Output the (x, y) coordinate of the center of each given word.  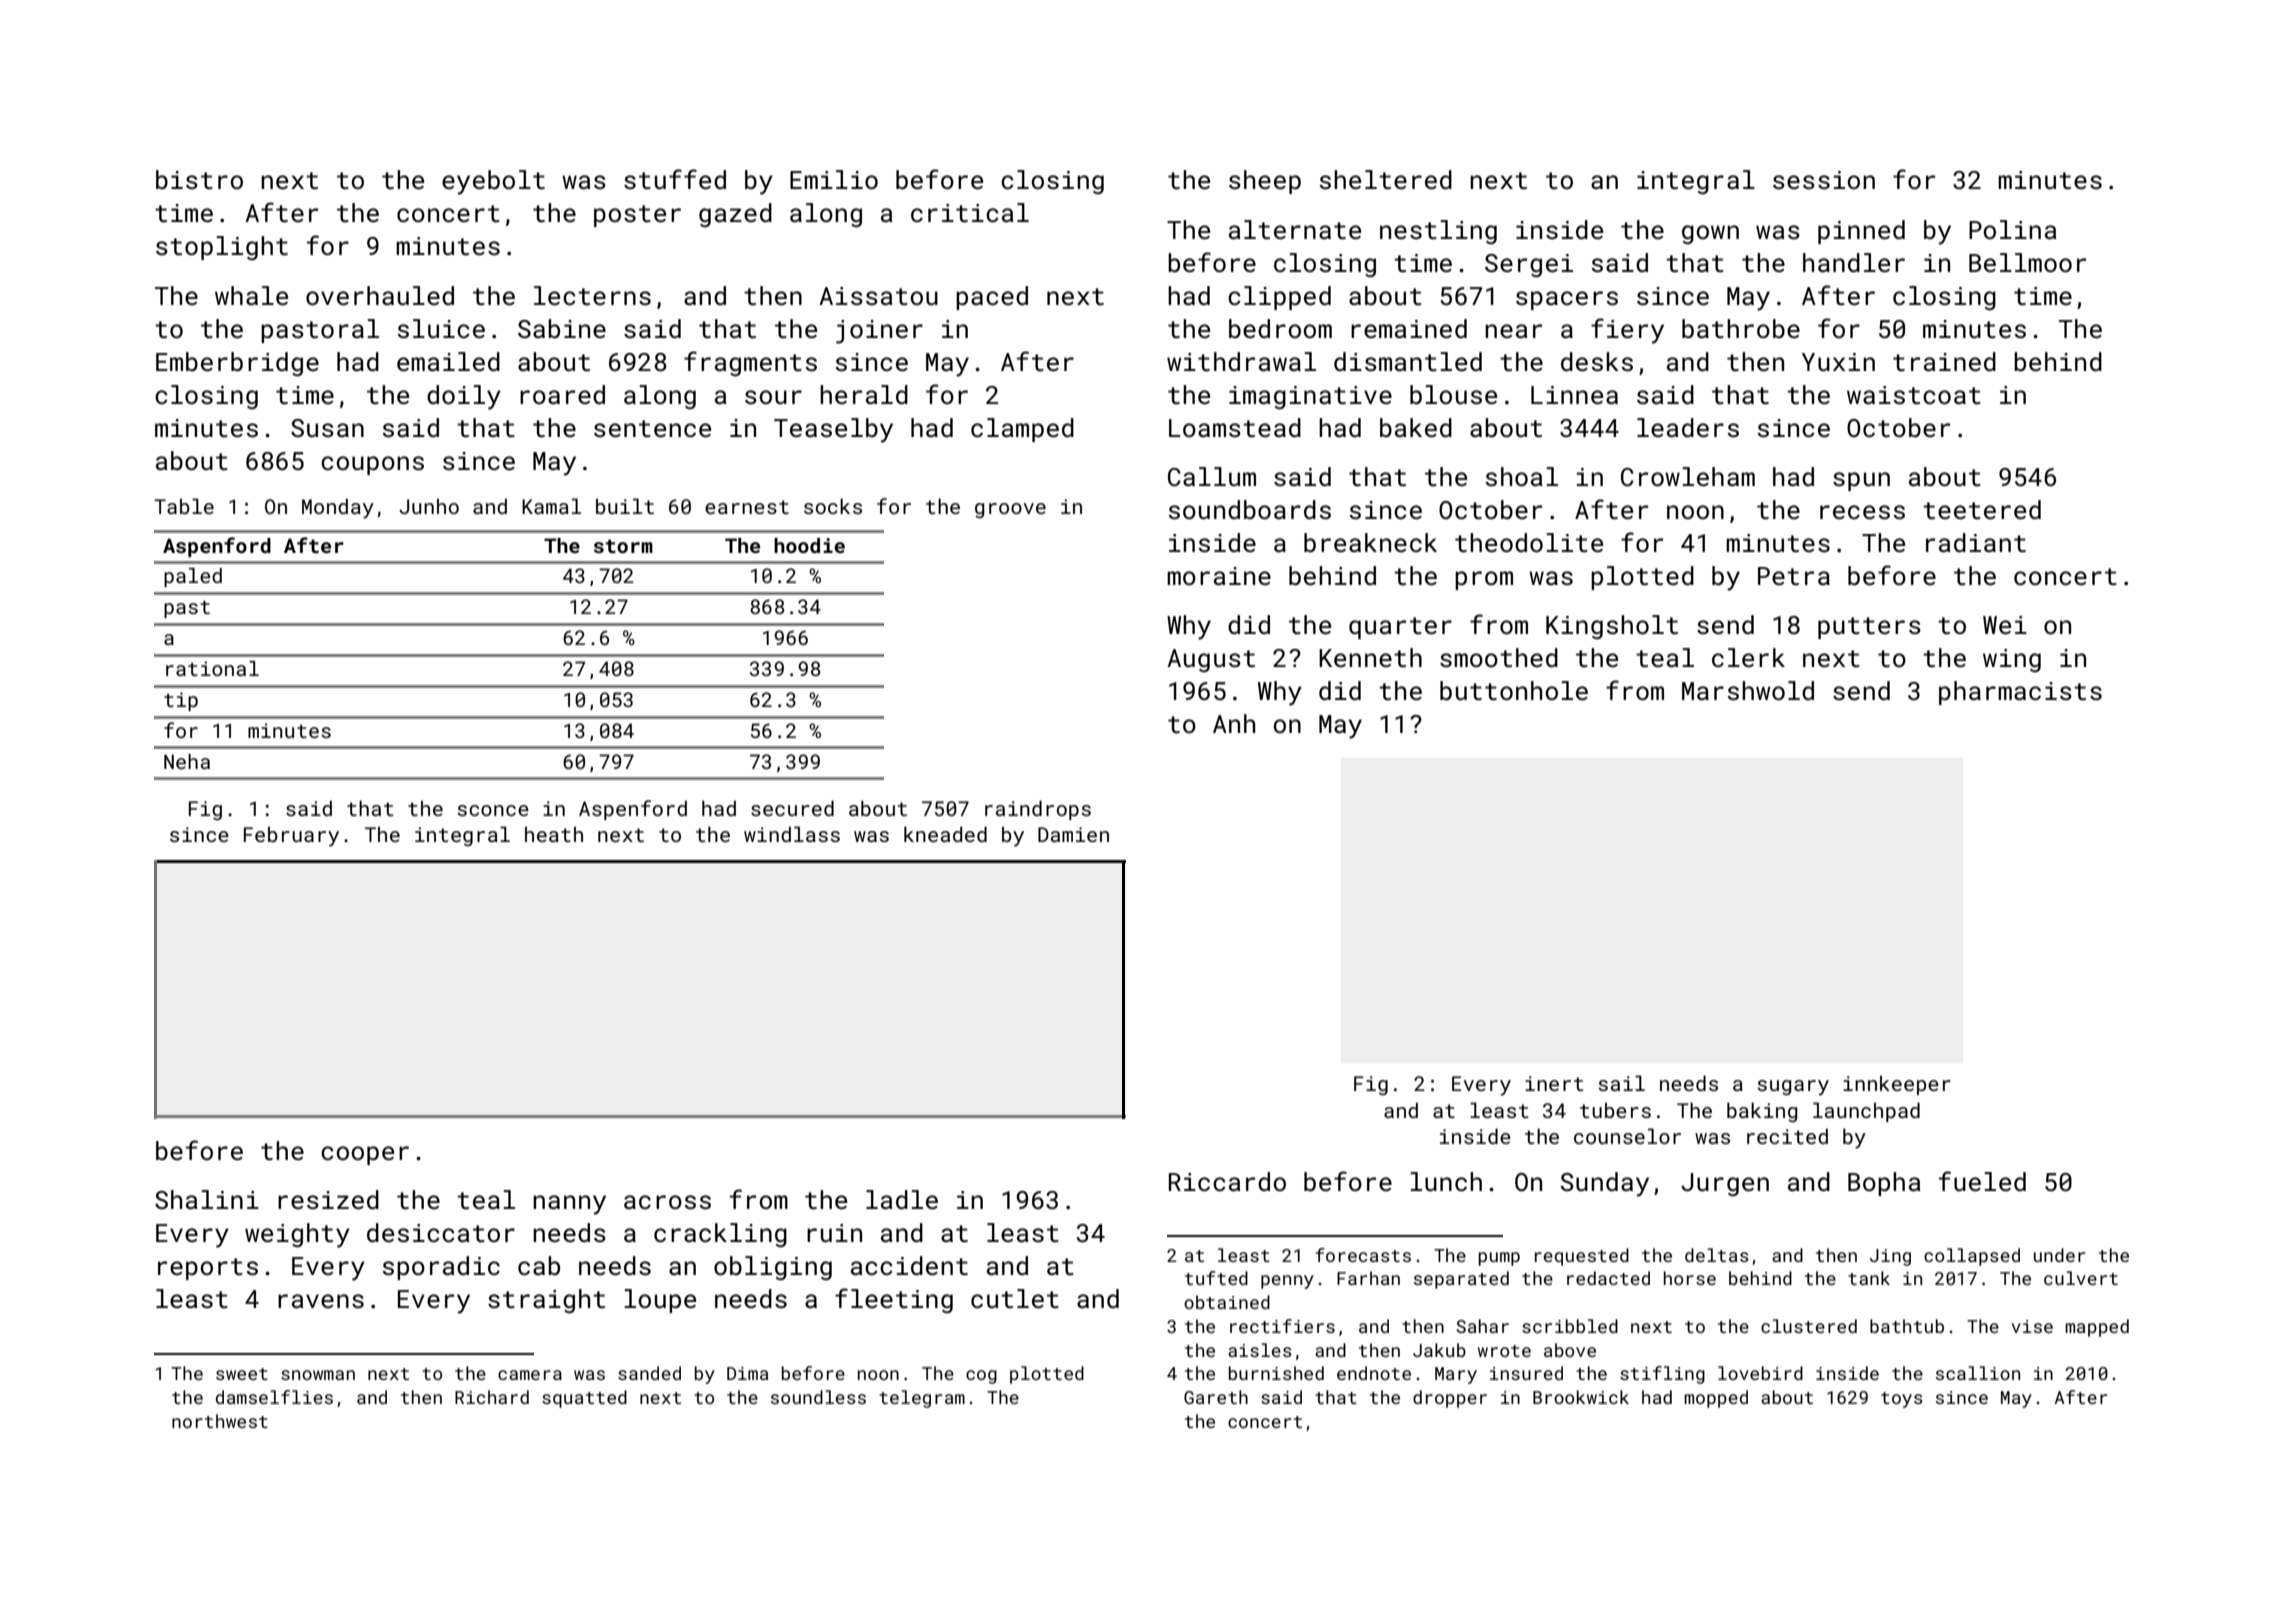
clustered (1809, 1326)
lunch (1446, 1182)
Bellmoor (2027, 263)
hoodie (809, 545)
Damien (1073, 834)
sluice (441, 329)
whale (251, 295)
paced (992, 298)
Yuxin (1838, 362)
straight (546, 1301)
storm (623, 546)
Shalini (207, 1199)
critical (970, 213)
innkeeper (1897, 1085)
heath (554, 834)
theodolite (1529, 543)
